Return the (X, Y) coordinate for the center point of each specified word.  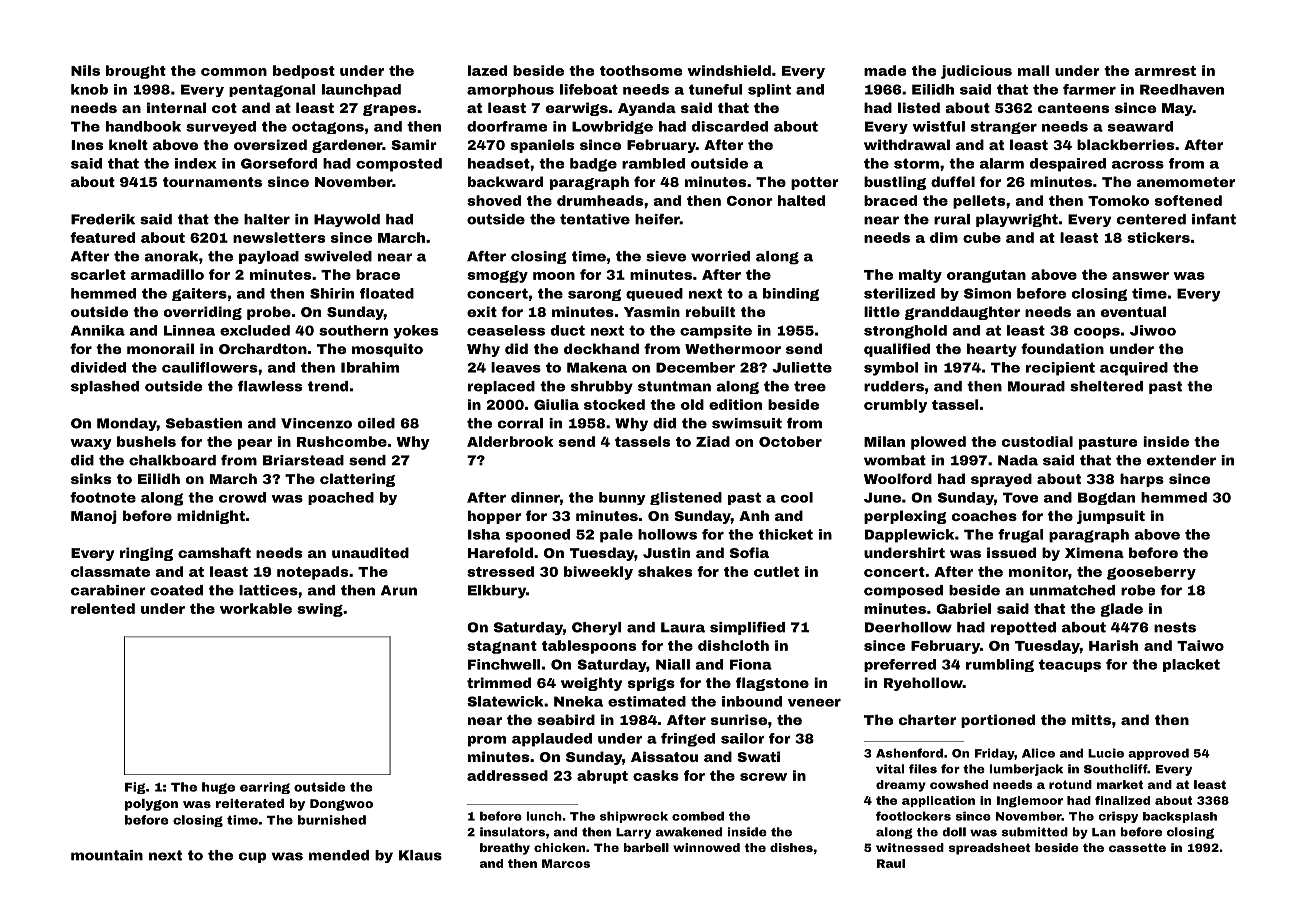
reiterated (250, 803)
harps (1142, 480)
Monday (127, 424)
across (1138, 165)
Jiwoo (1153, 330)
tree (810, 386)
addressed (507, 775)
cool (797, 497)
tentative (595, 219)
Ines (87, 145)
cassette (1137, 847)
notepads (312, 573)
